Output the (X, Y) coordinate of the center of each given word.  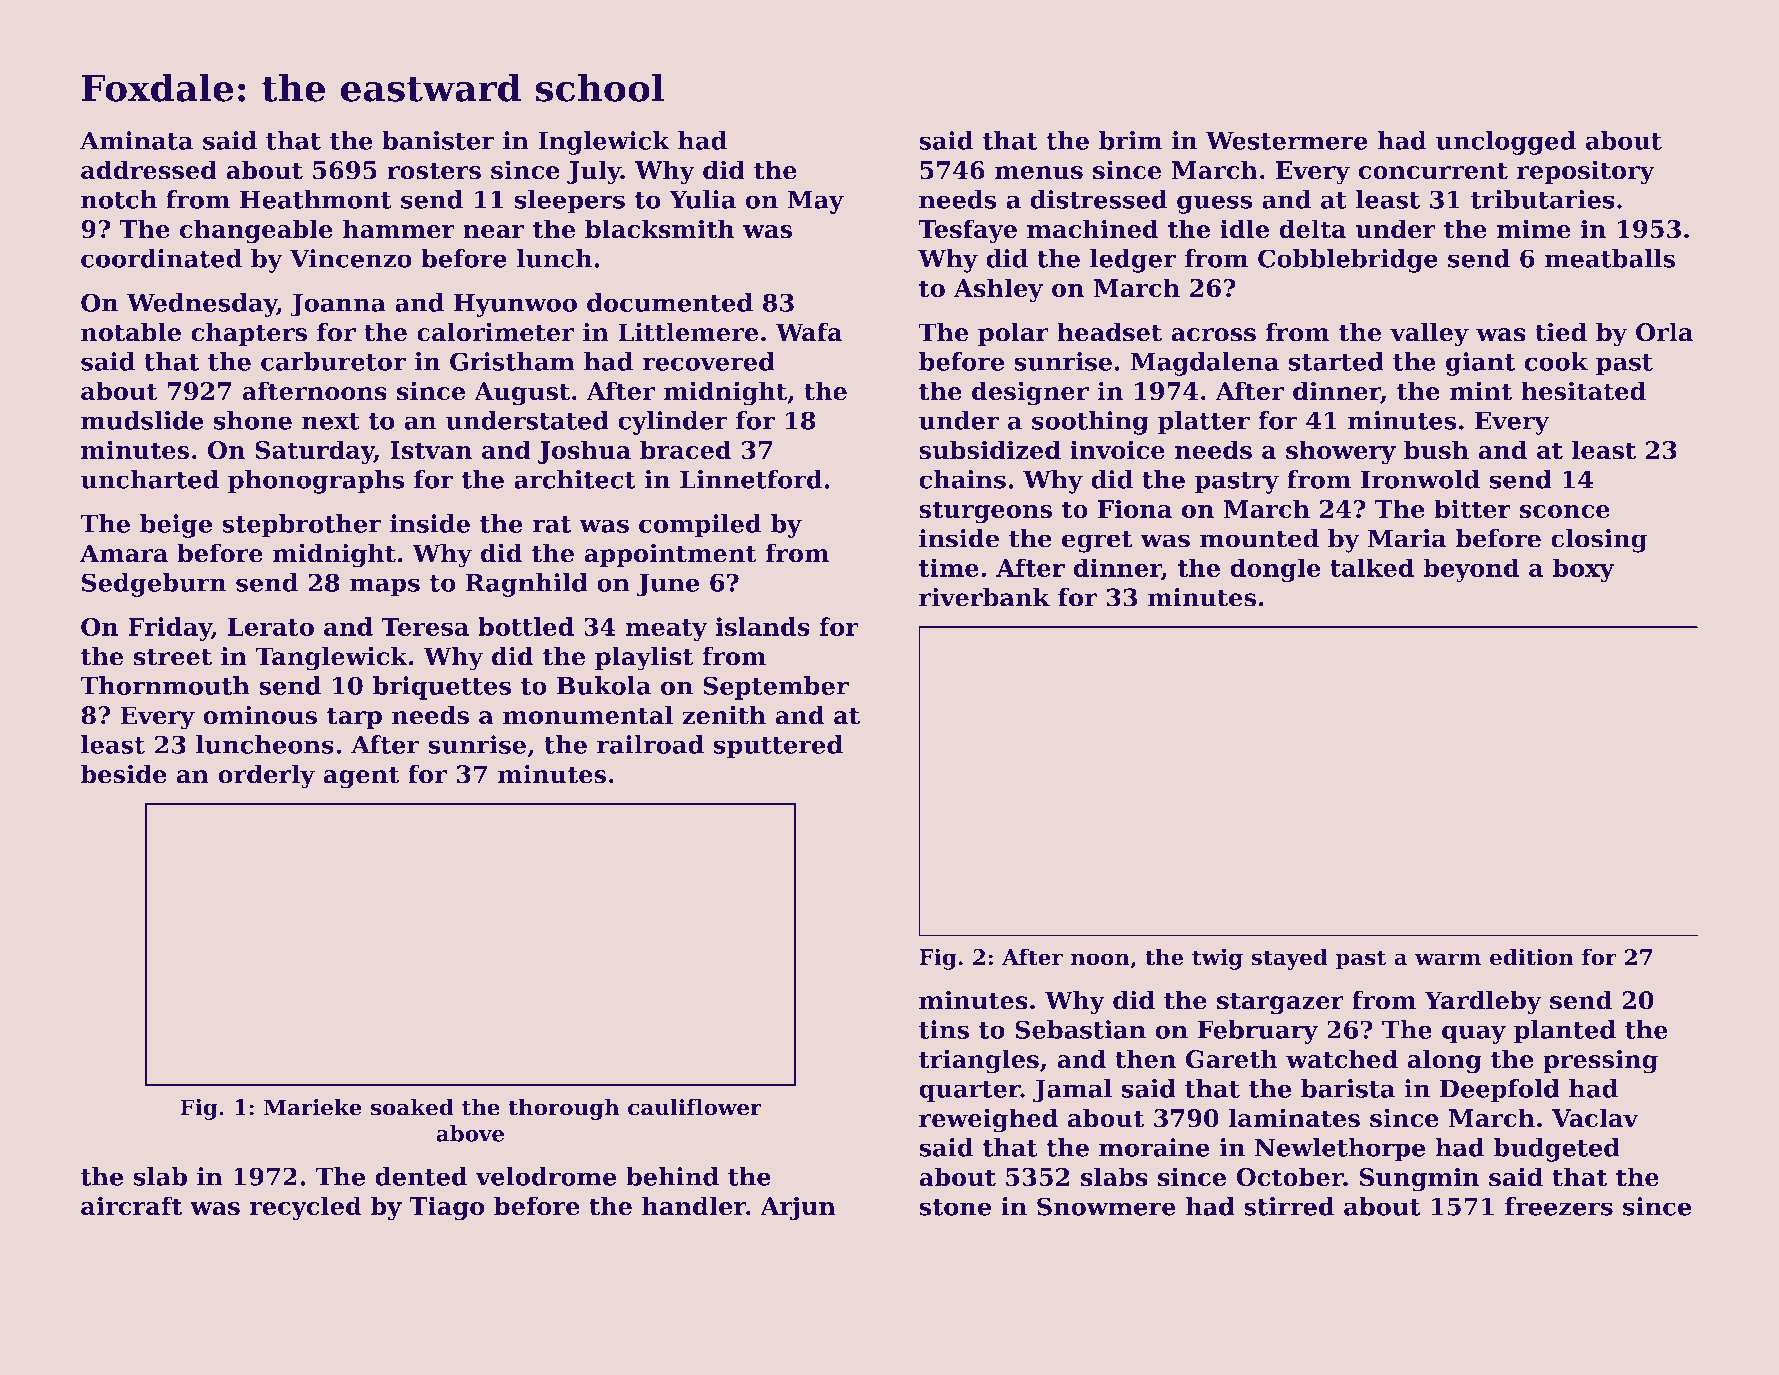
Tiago (447, 1208)
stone (955, 1207)
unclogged (1506, 143)
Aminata (136, 140)
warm (1448, 959)
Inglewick (604, 143)
